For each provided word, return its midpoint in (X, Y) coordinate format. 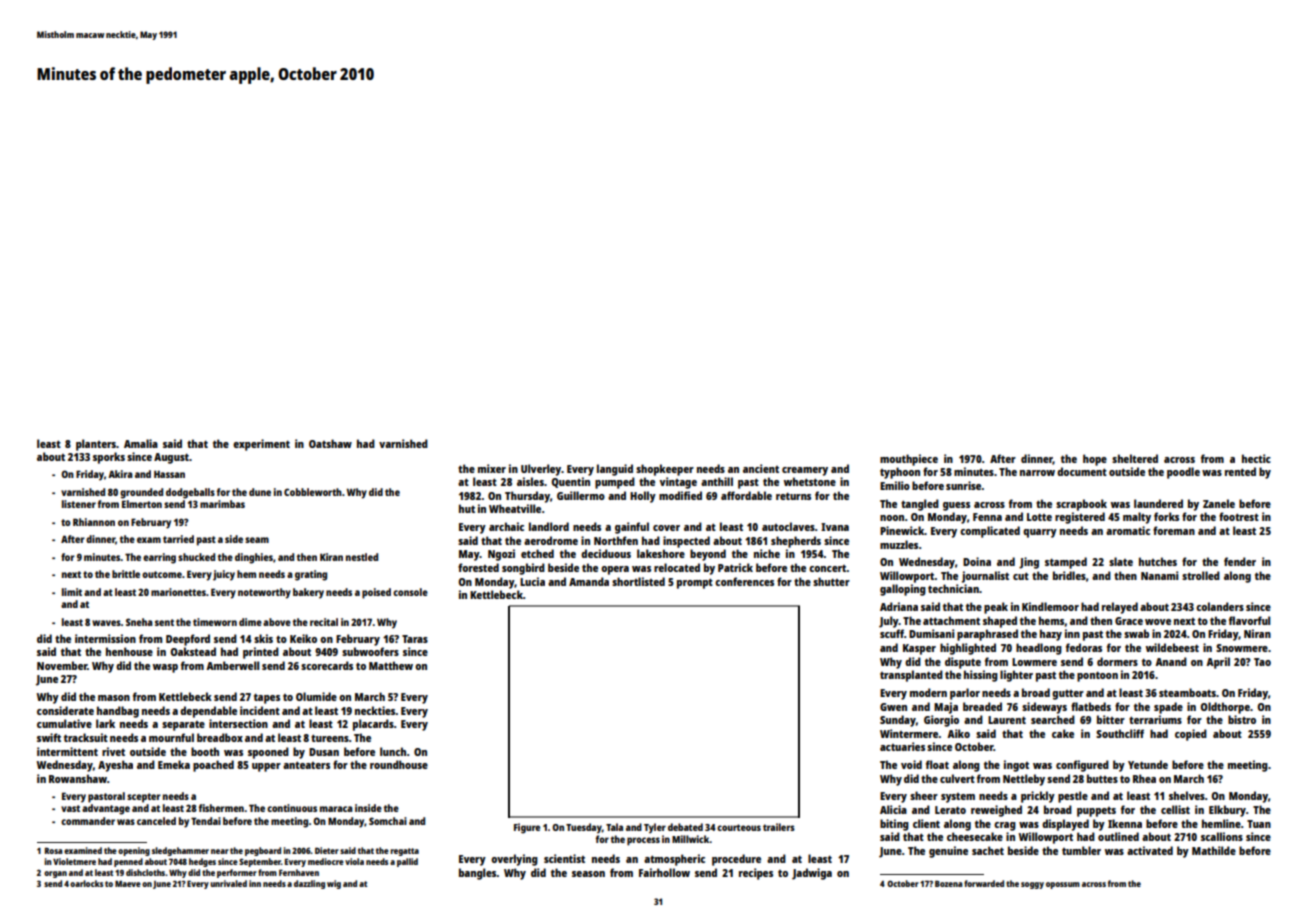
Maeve (128, 883)
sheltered (1135, 458)
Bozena (948, 883)
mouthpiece (909, 460)
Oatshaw (330, 443)
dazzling (309, 884)
